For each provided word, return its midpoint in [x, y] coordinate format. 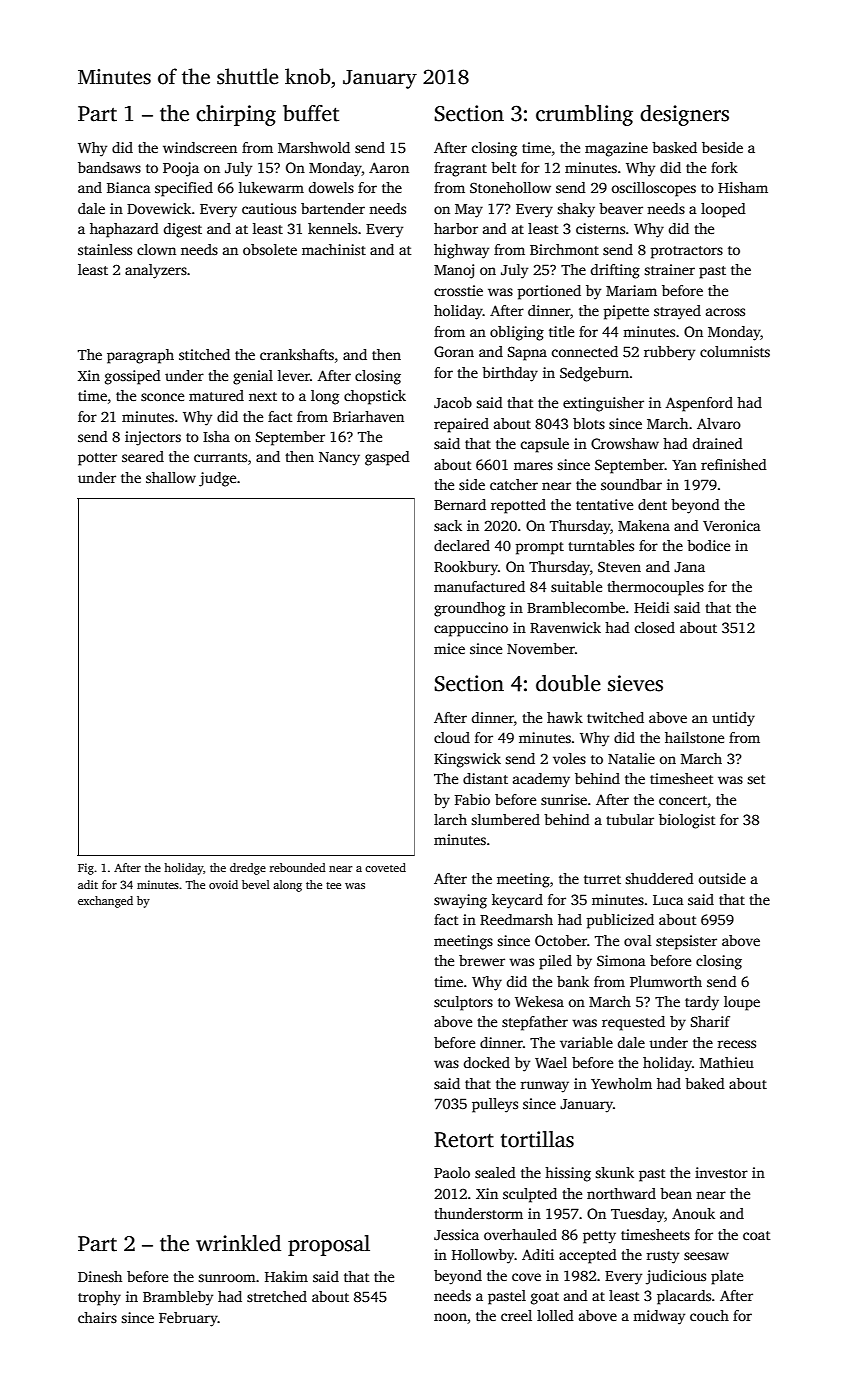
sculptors [463, 1003]
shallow [171, 477]
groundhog [469, 609]
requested [633, 1023]
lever [294, 375]
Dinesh [100, 1276]
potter [97, 459]
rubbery [669, 353]
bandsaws [109, 167]
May [469, 211]
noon [450, 1317]
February [188, 1319]
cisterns [600, 228]
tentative [604, 504]
